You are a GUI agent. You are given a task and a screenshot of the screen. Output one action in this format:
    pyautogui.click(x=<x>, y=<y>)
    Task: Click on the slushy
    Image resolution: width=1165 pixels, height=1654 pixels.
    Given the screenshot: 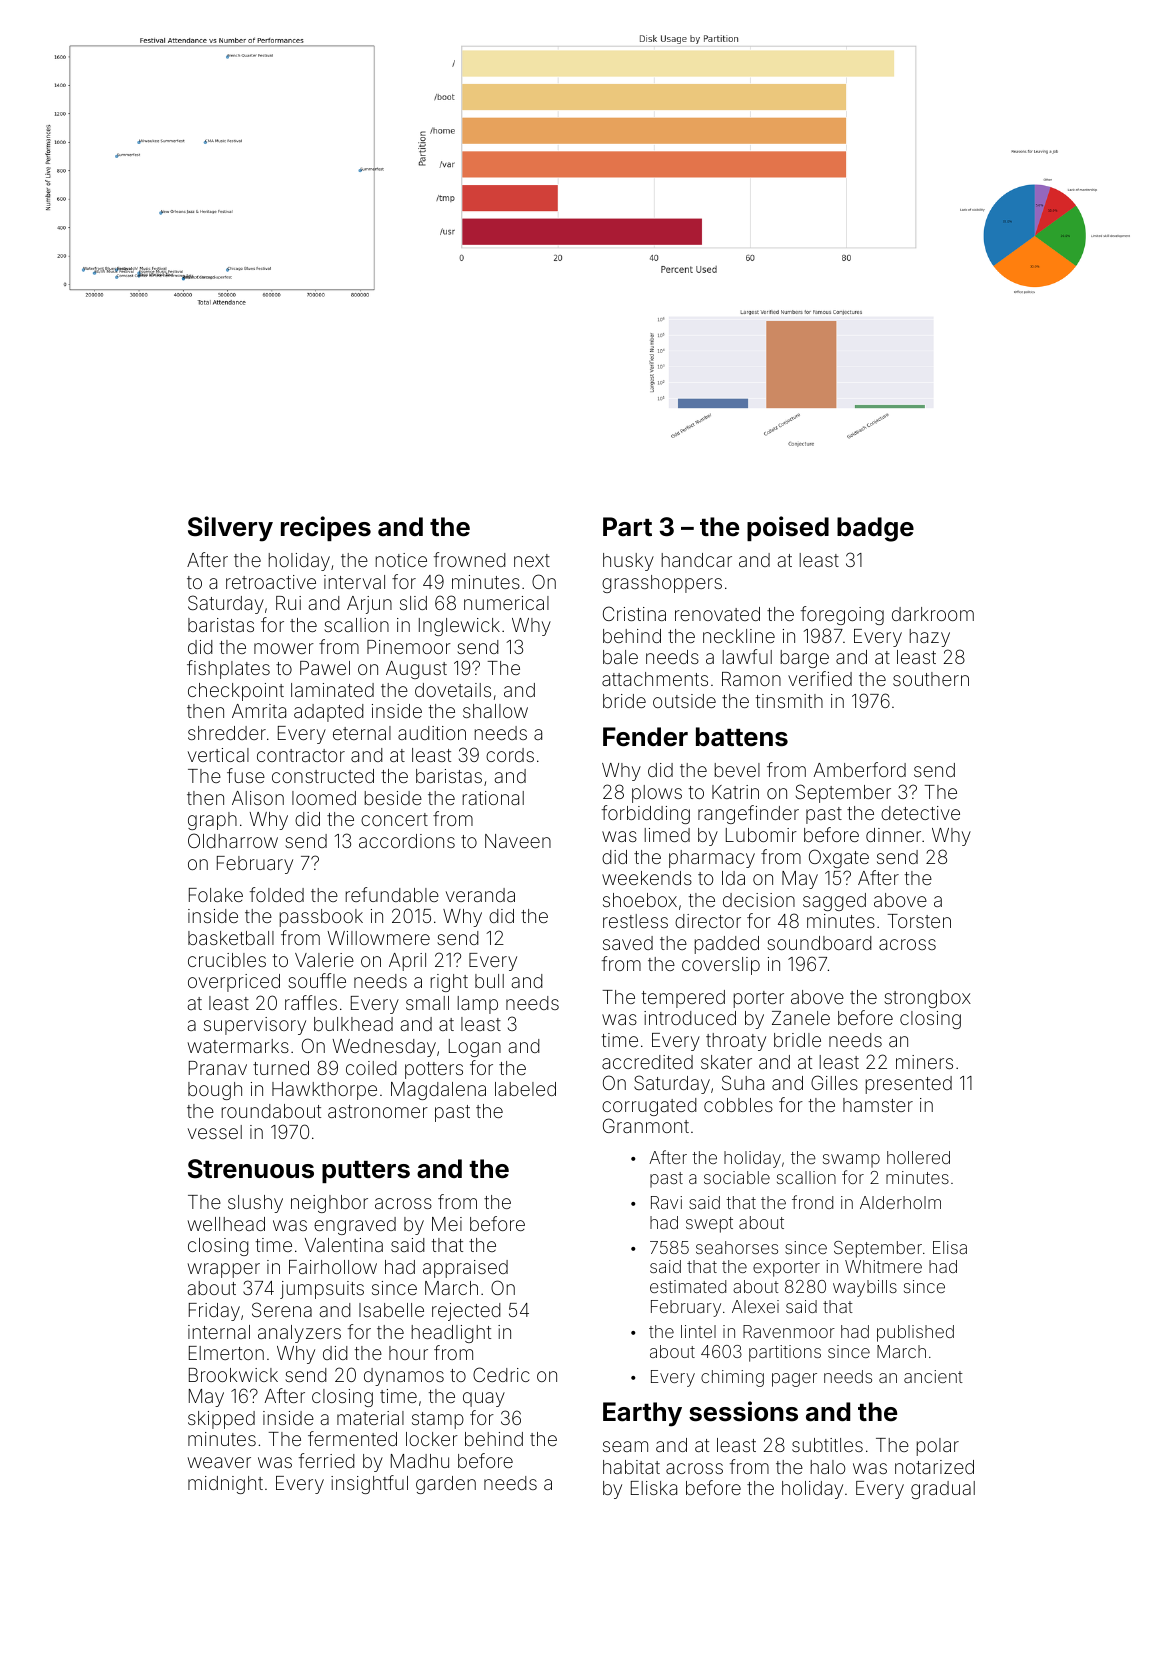 What is the action you would take?
    pyautogui.click(x=255, y=1204)
